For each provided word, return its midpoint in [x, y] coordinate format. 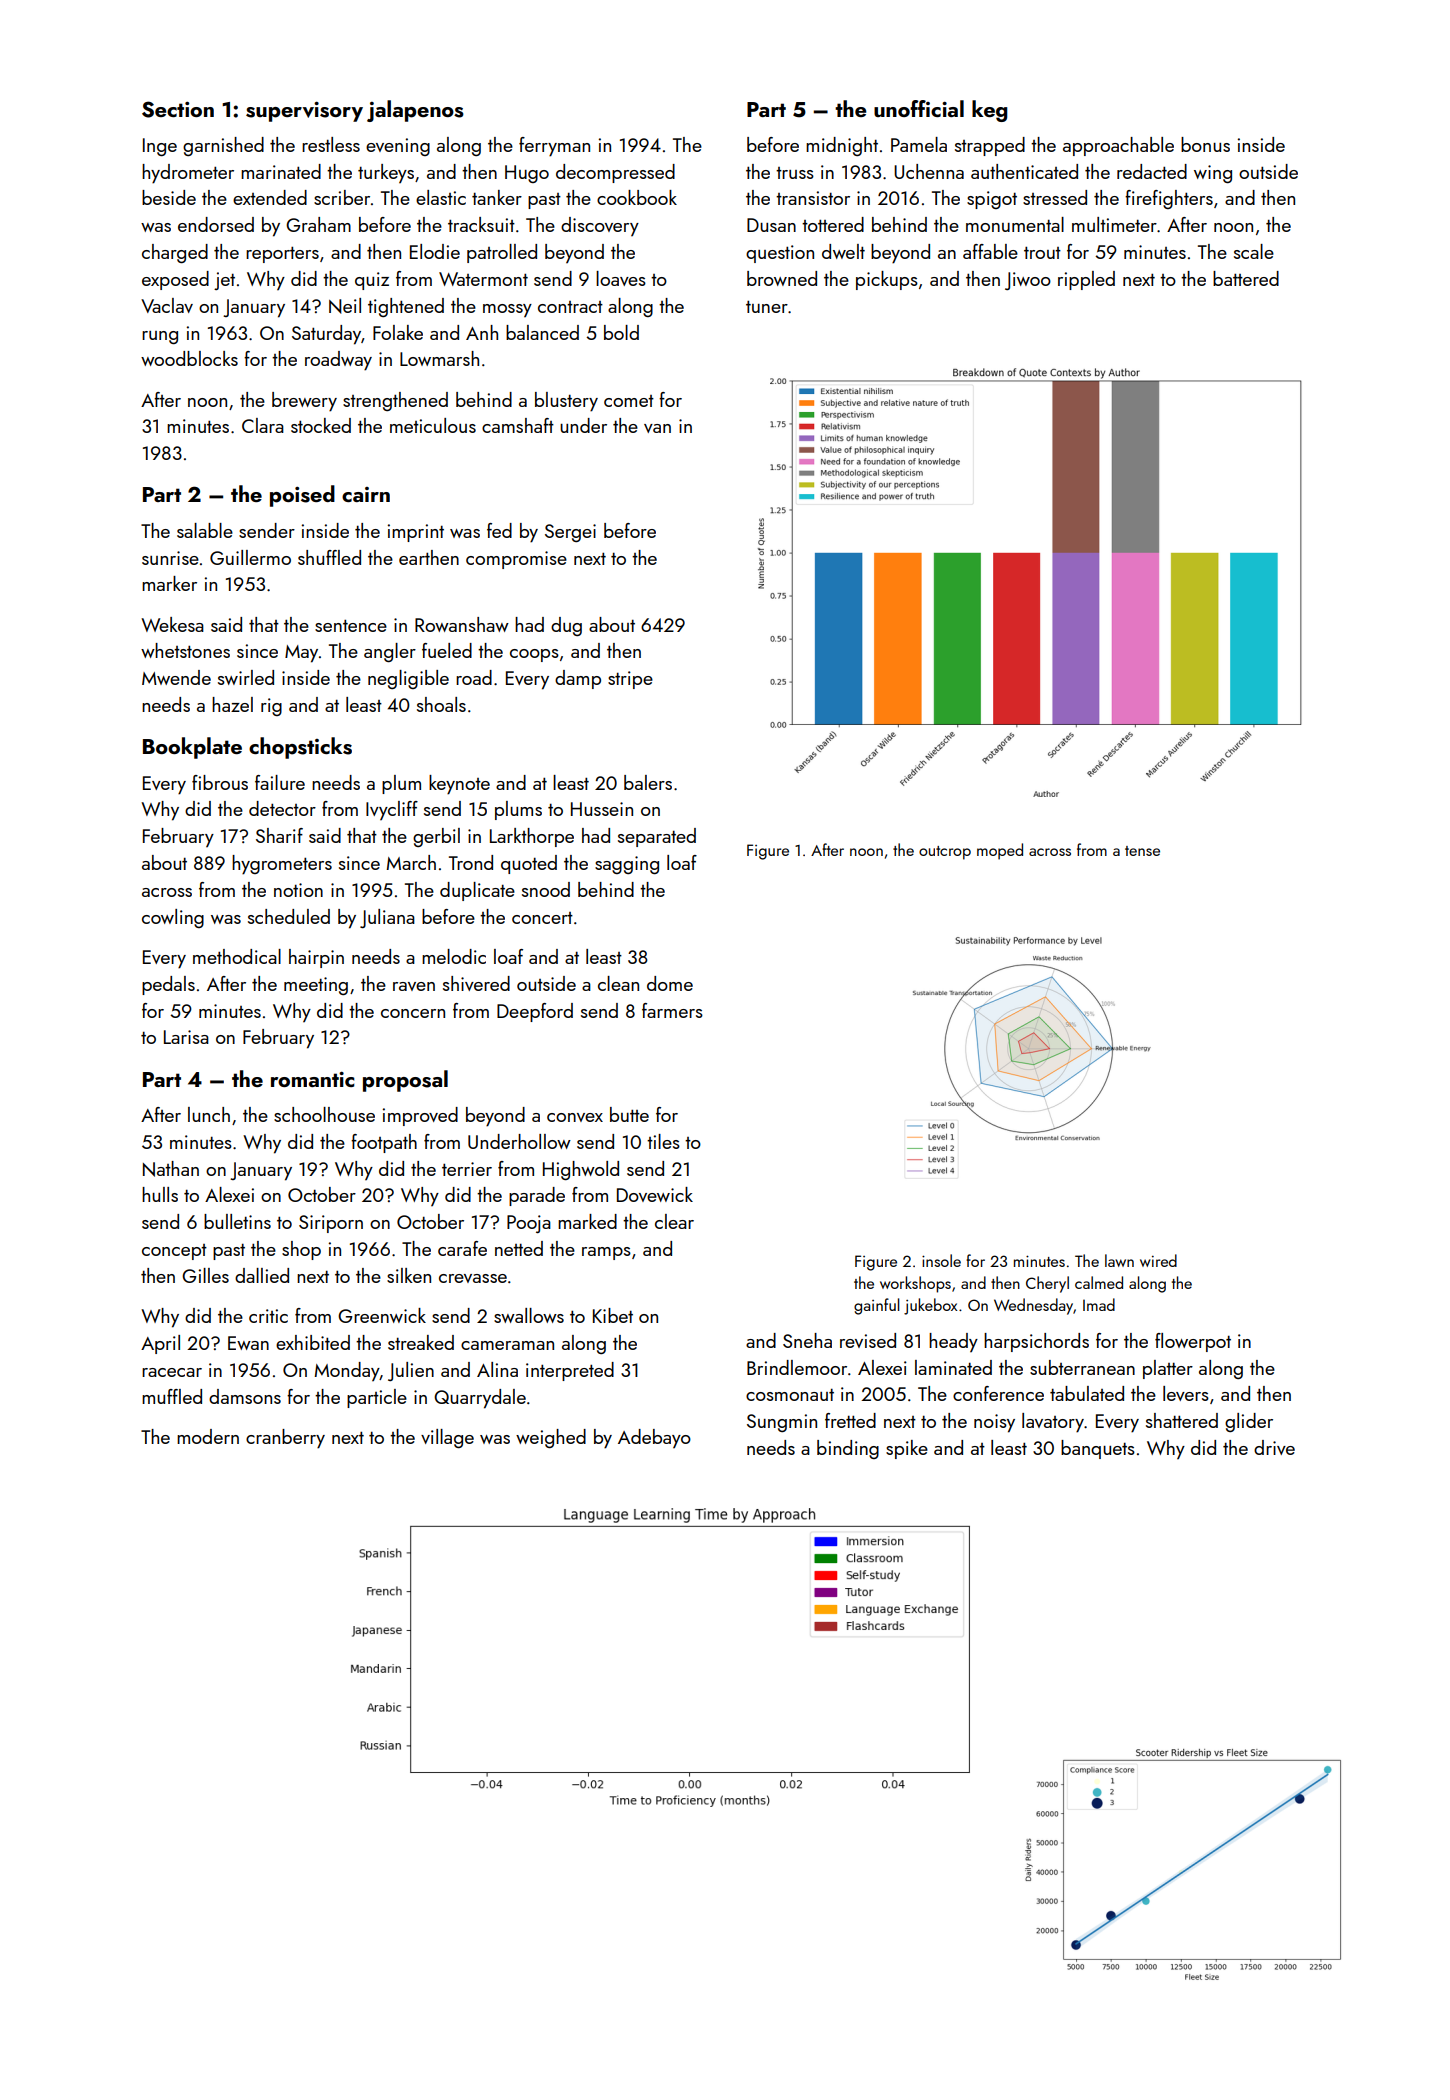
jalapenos [415, 111]
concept [174, 1252]
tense [1142, 851]
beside [169, 197]
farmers [672, 1010]
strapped [990, 146]
